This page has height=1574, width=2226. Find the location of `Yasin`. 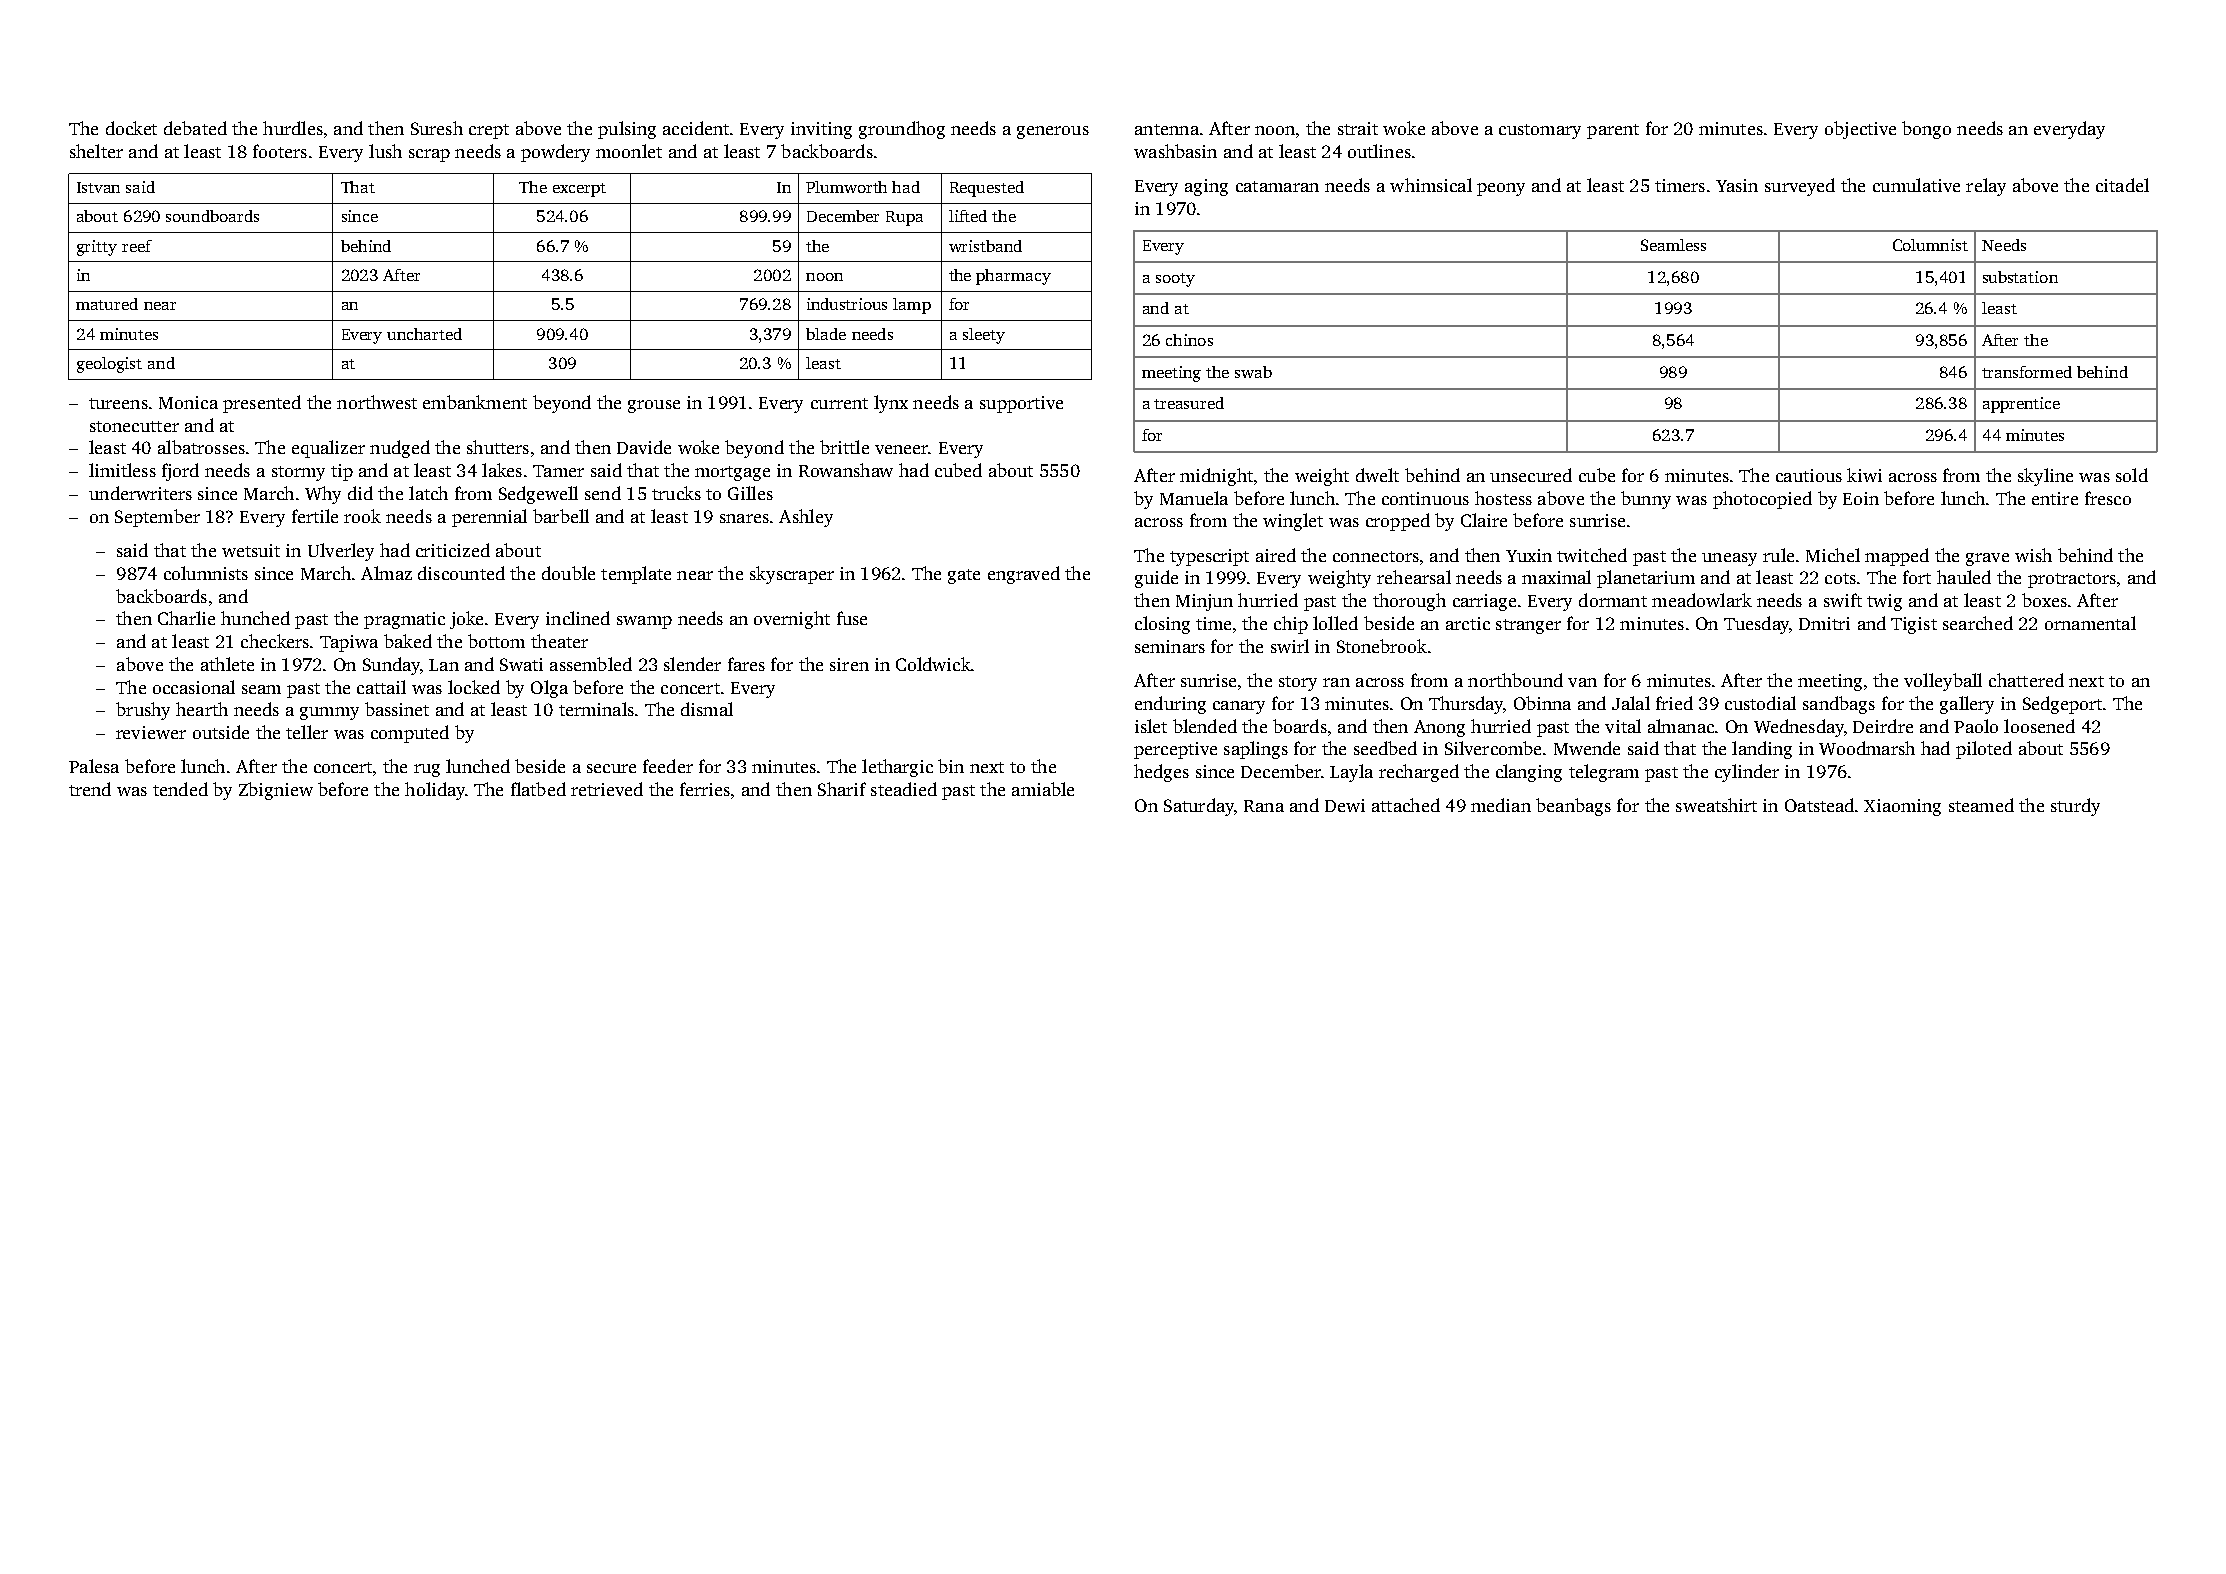

Yasin is located at coordinates (1737, 185).
